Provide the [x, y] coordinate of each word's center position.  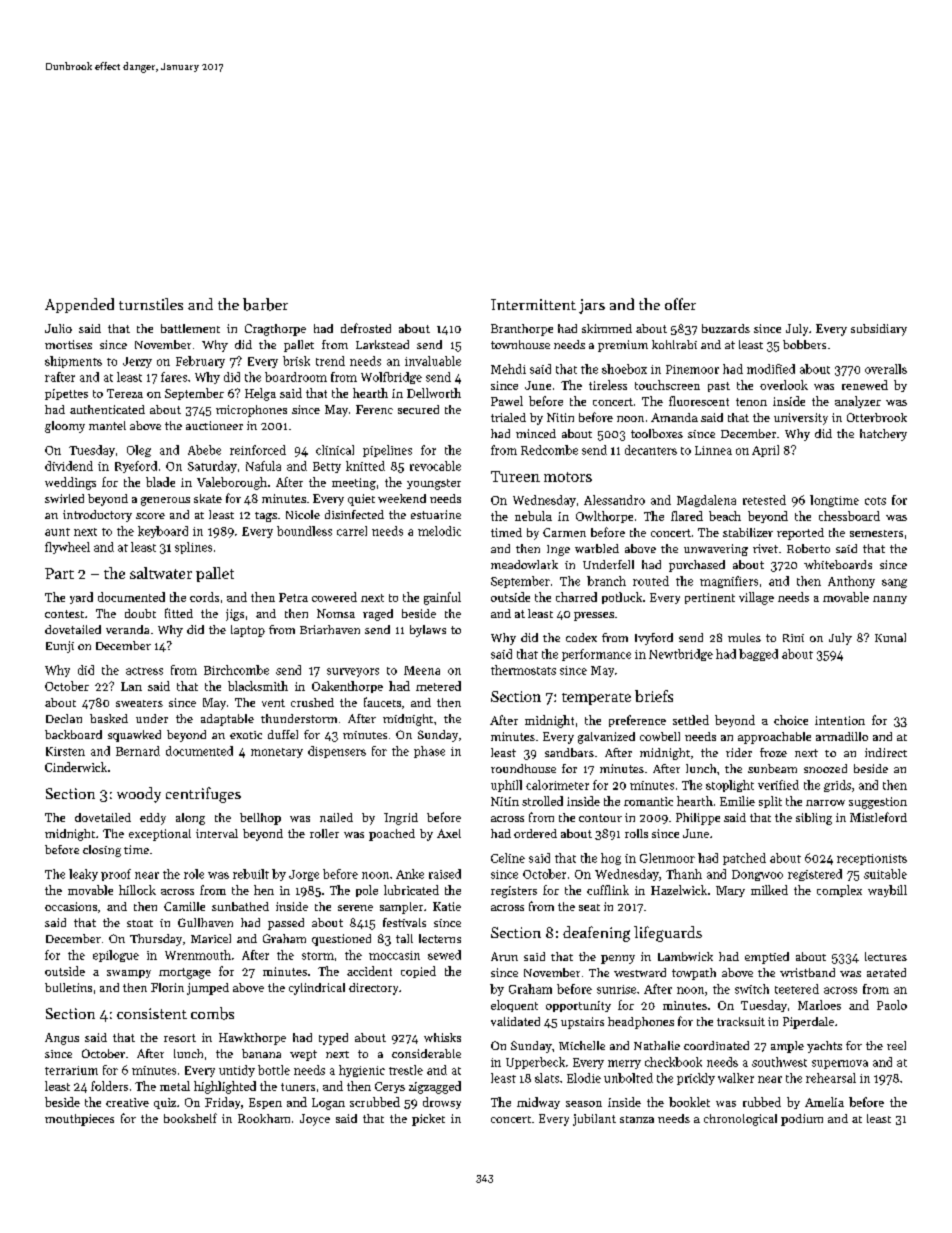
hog [611, 859]
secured [418, 409]
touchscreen [667, 385]
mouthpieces [79, 1120]
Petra [293, 597]
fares [174, 377]
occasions [71, 906]
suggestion [878, 803]
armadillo [842, 736]
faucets [382, 702]
